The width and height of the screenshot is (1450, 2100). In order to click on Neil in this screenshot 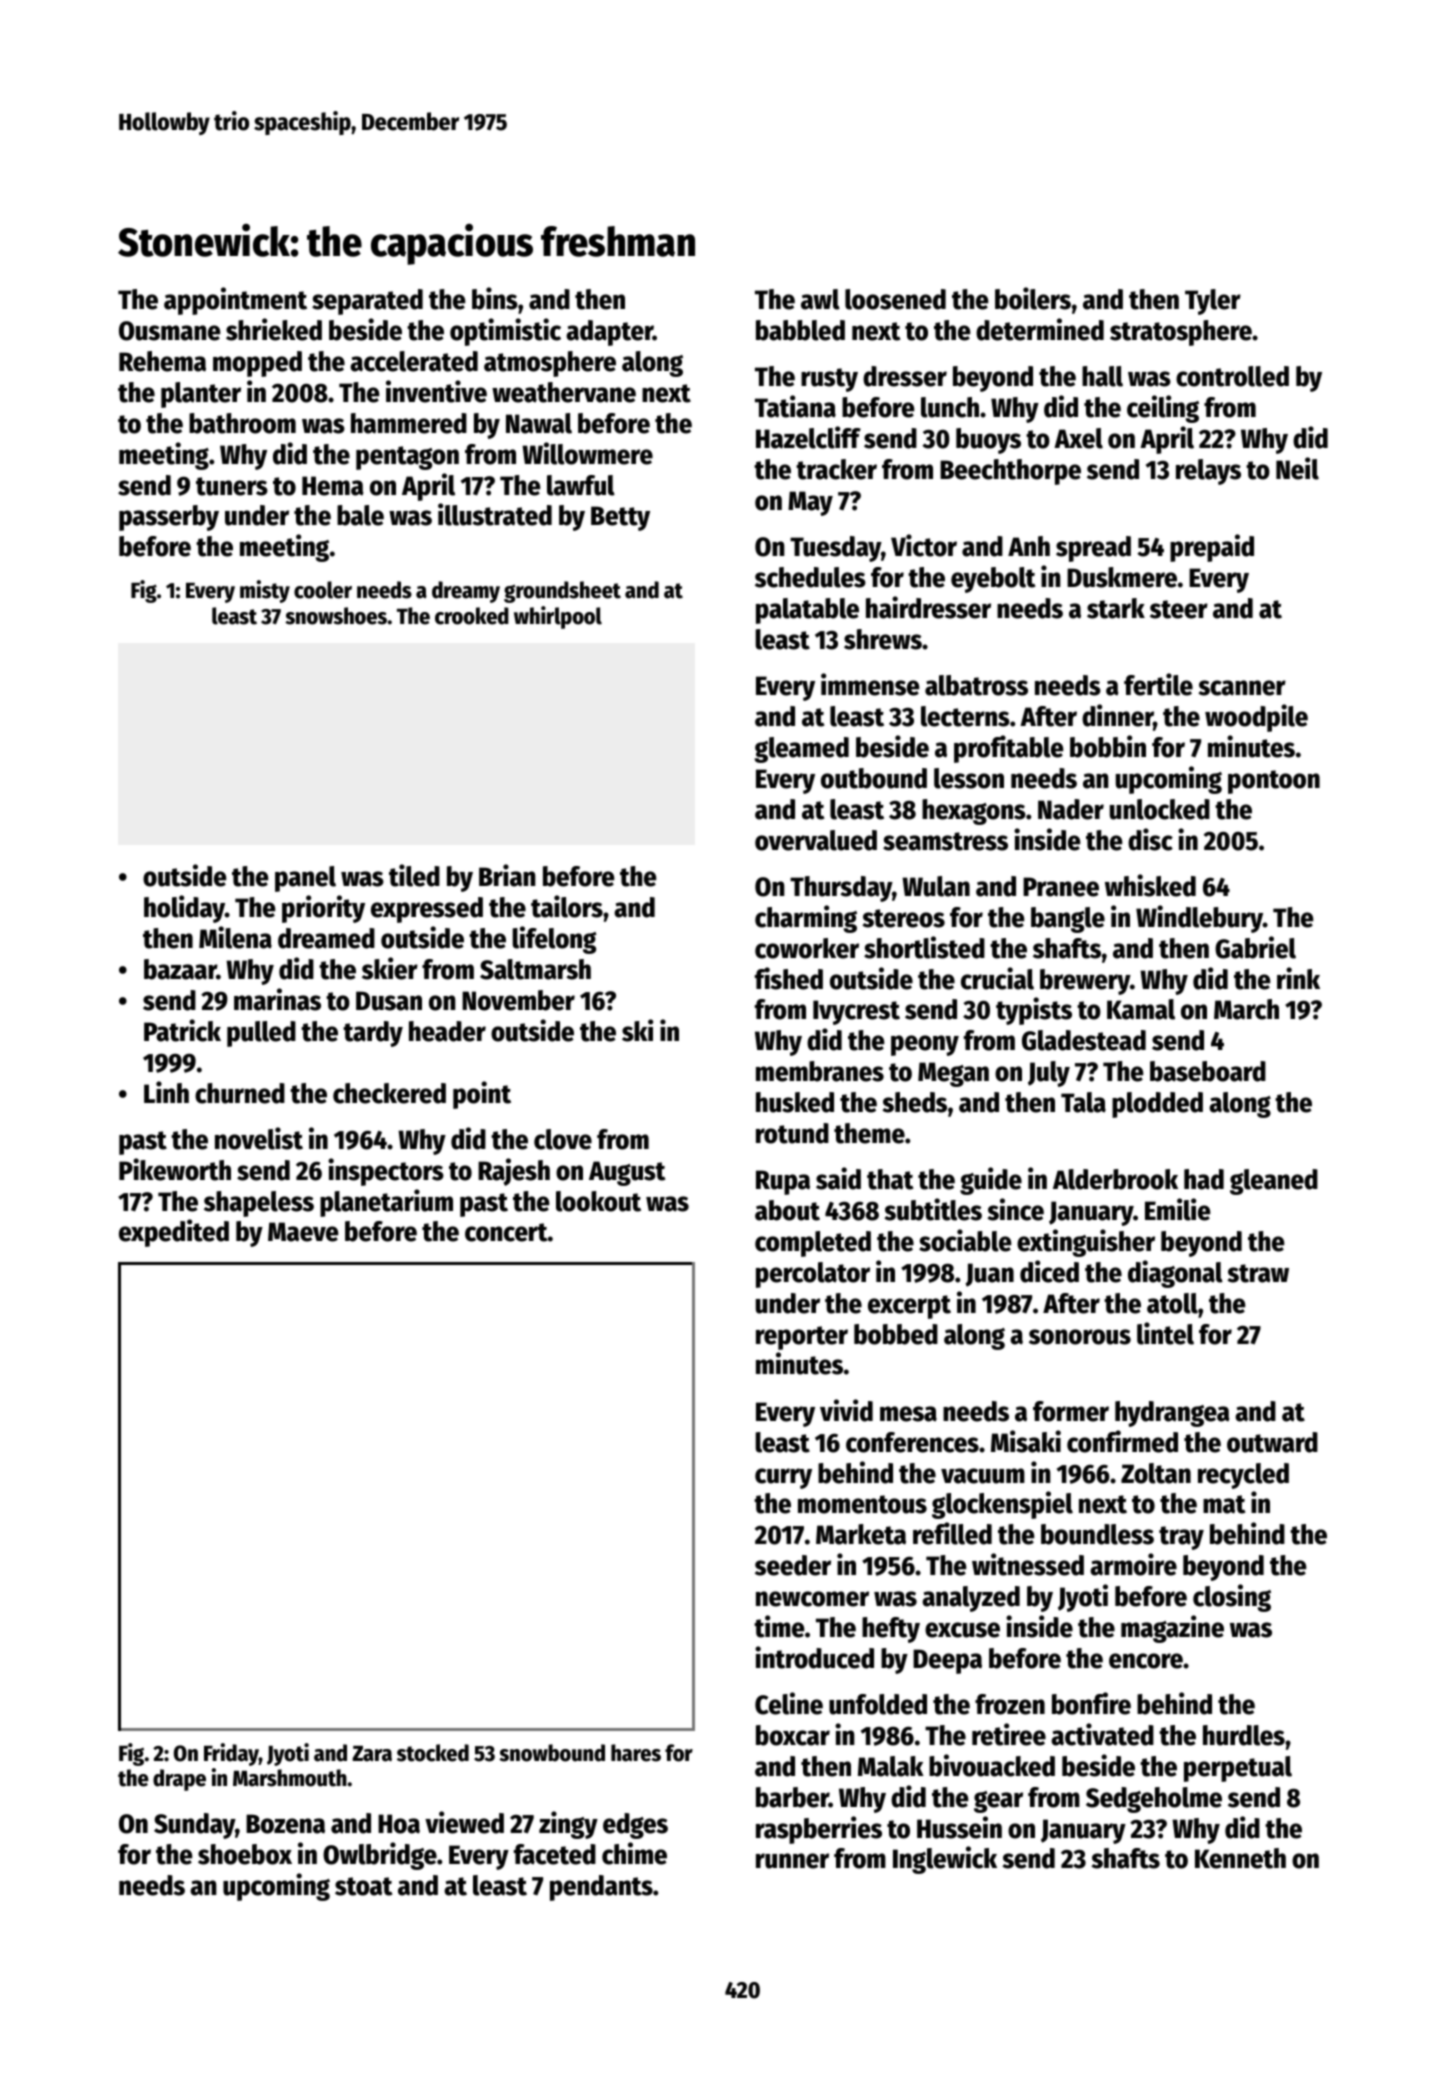, I will do `click(1297, 468)`.
